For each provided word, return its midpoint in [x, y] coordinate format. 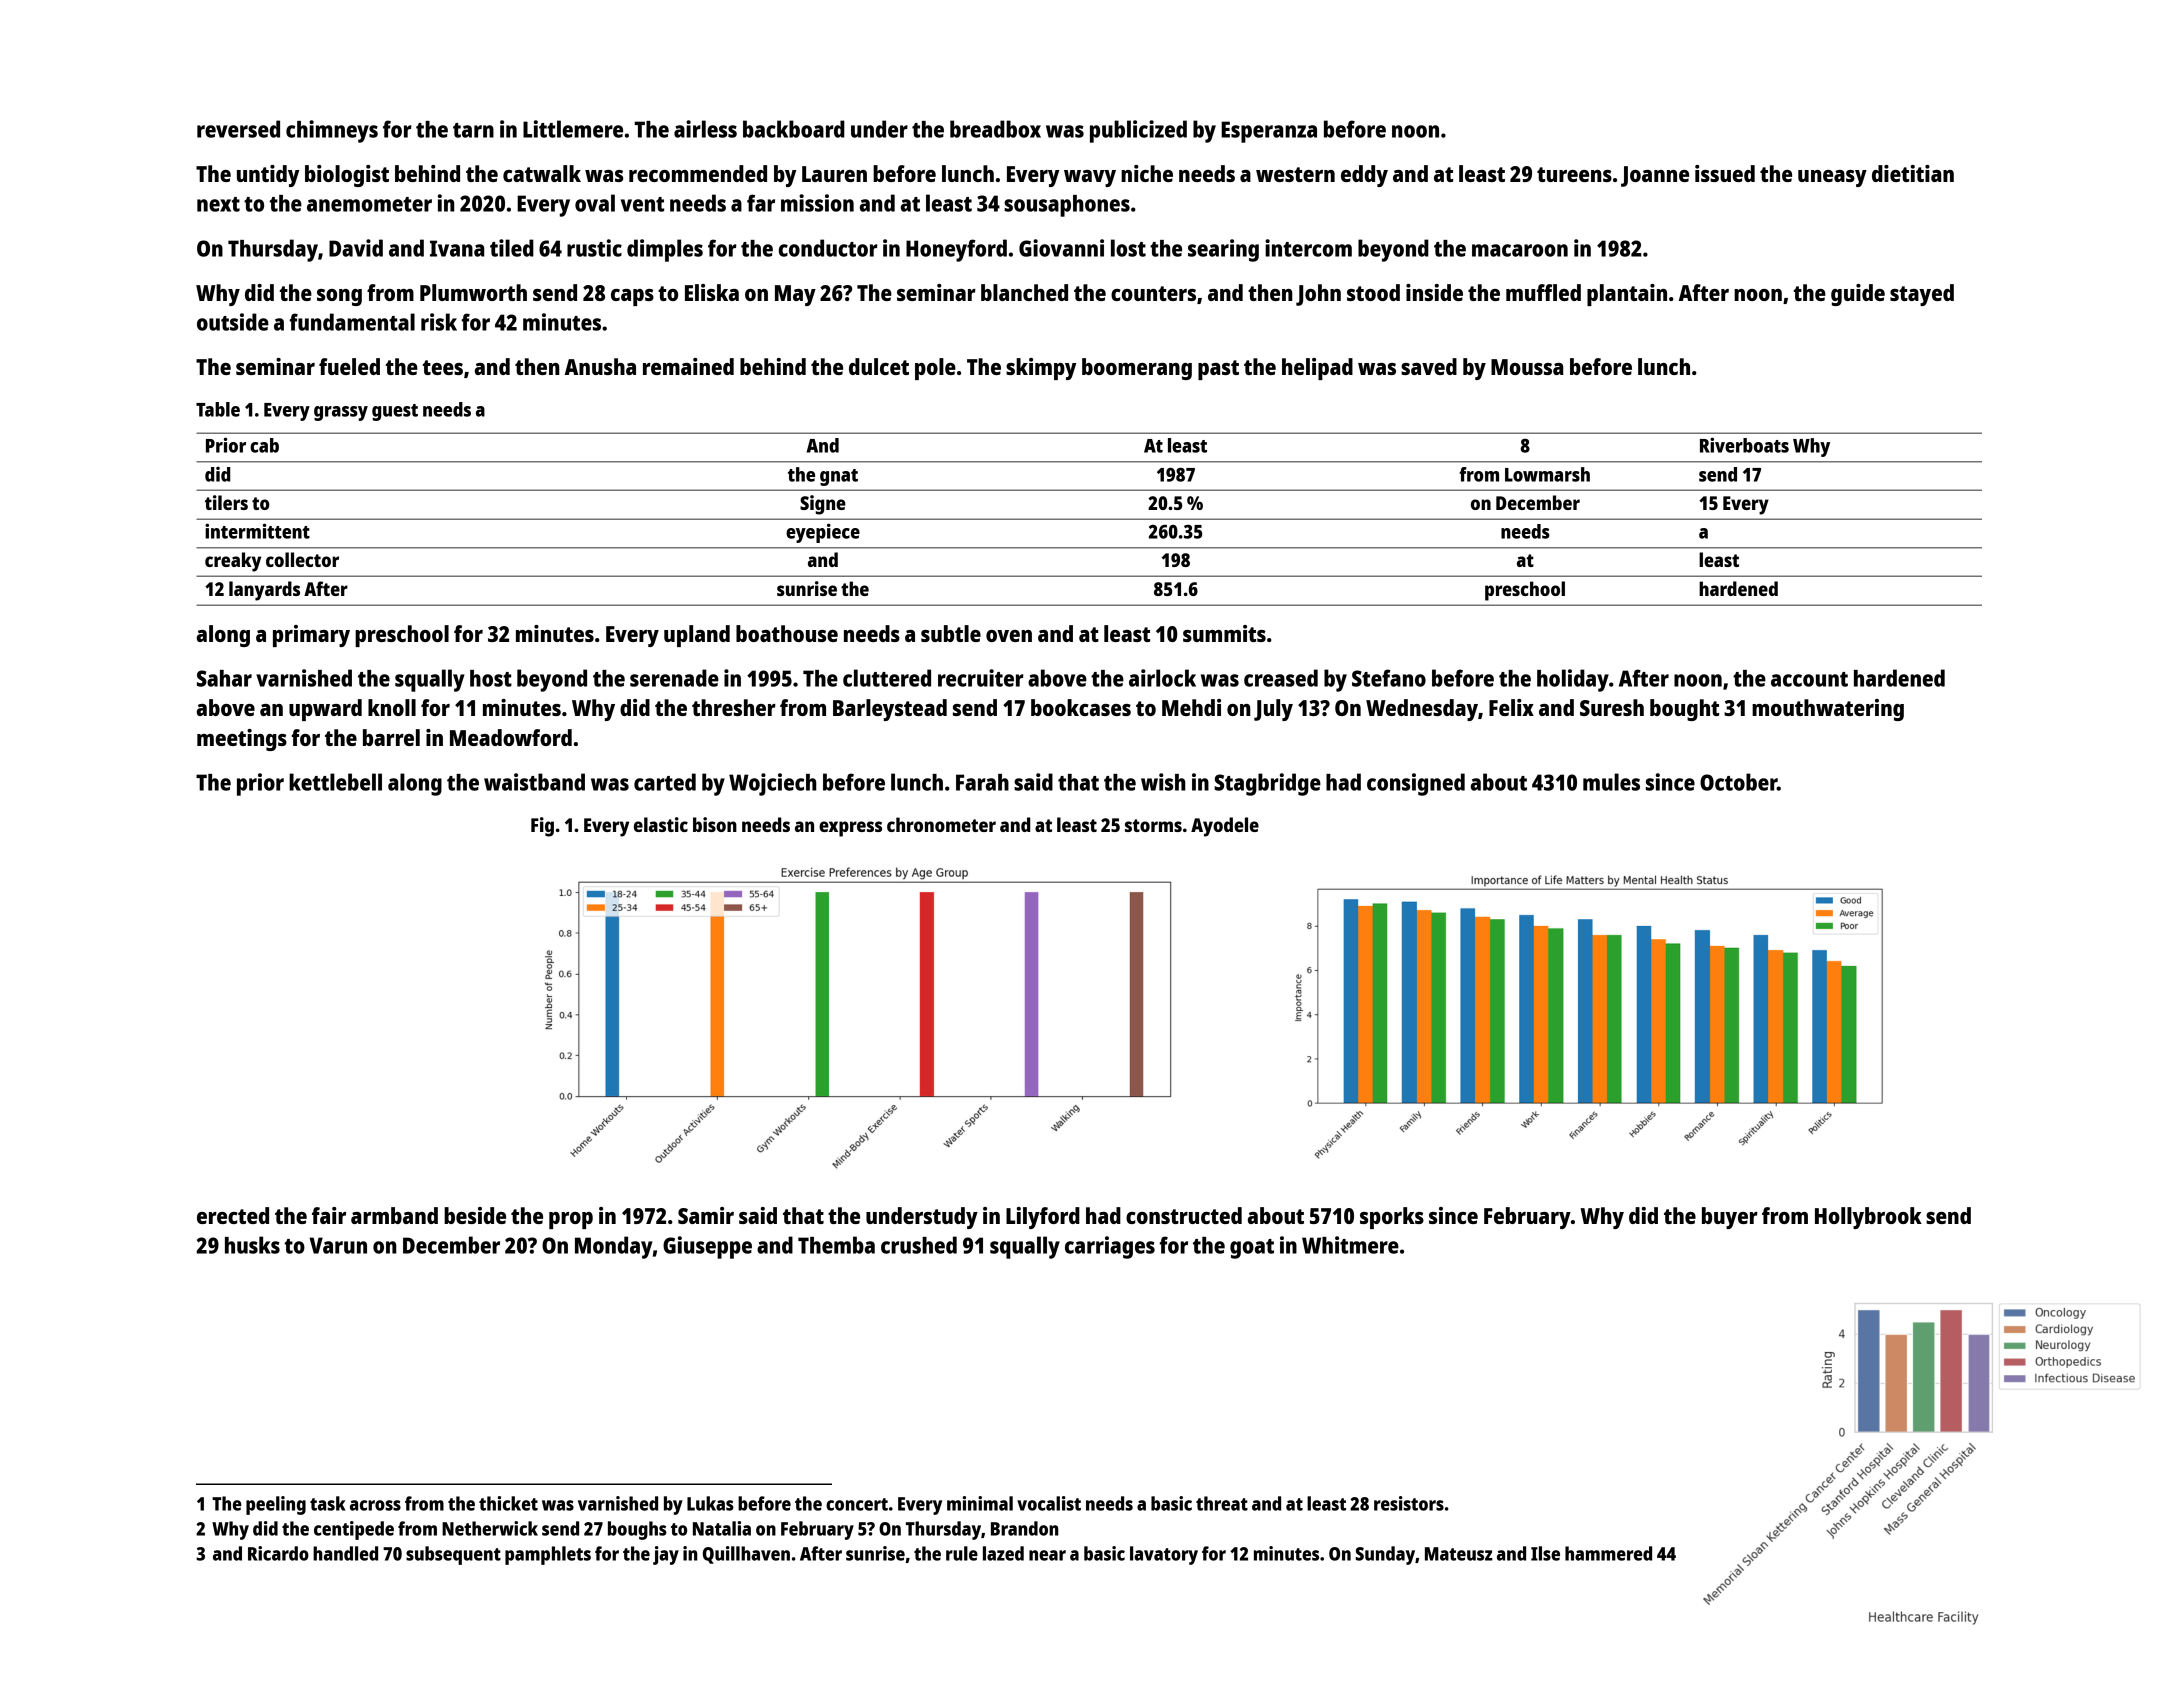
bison [715, 824]
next [218, 204]
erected [233, 1215]
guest [395, 412]
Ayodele [1225, 827]
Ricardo [278, 1553]
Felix [1511, 707]
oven [1009, 636]
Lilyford [1043, 1218]
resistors [1409, 1503]
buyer [1730, 1218]
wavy [1090, 178]
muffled [1543, 292]
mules [1611, 782]
